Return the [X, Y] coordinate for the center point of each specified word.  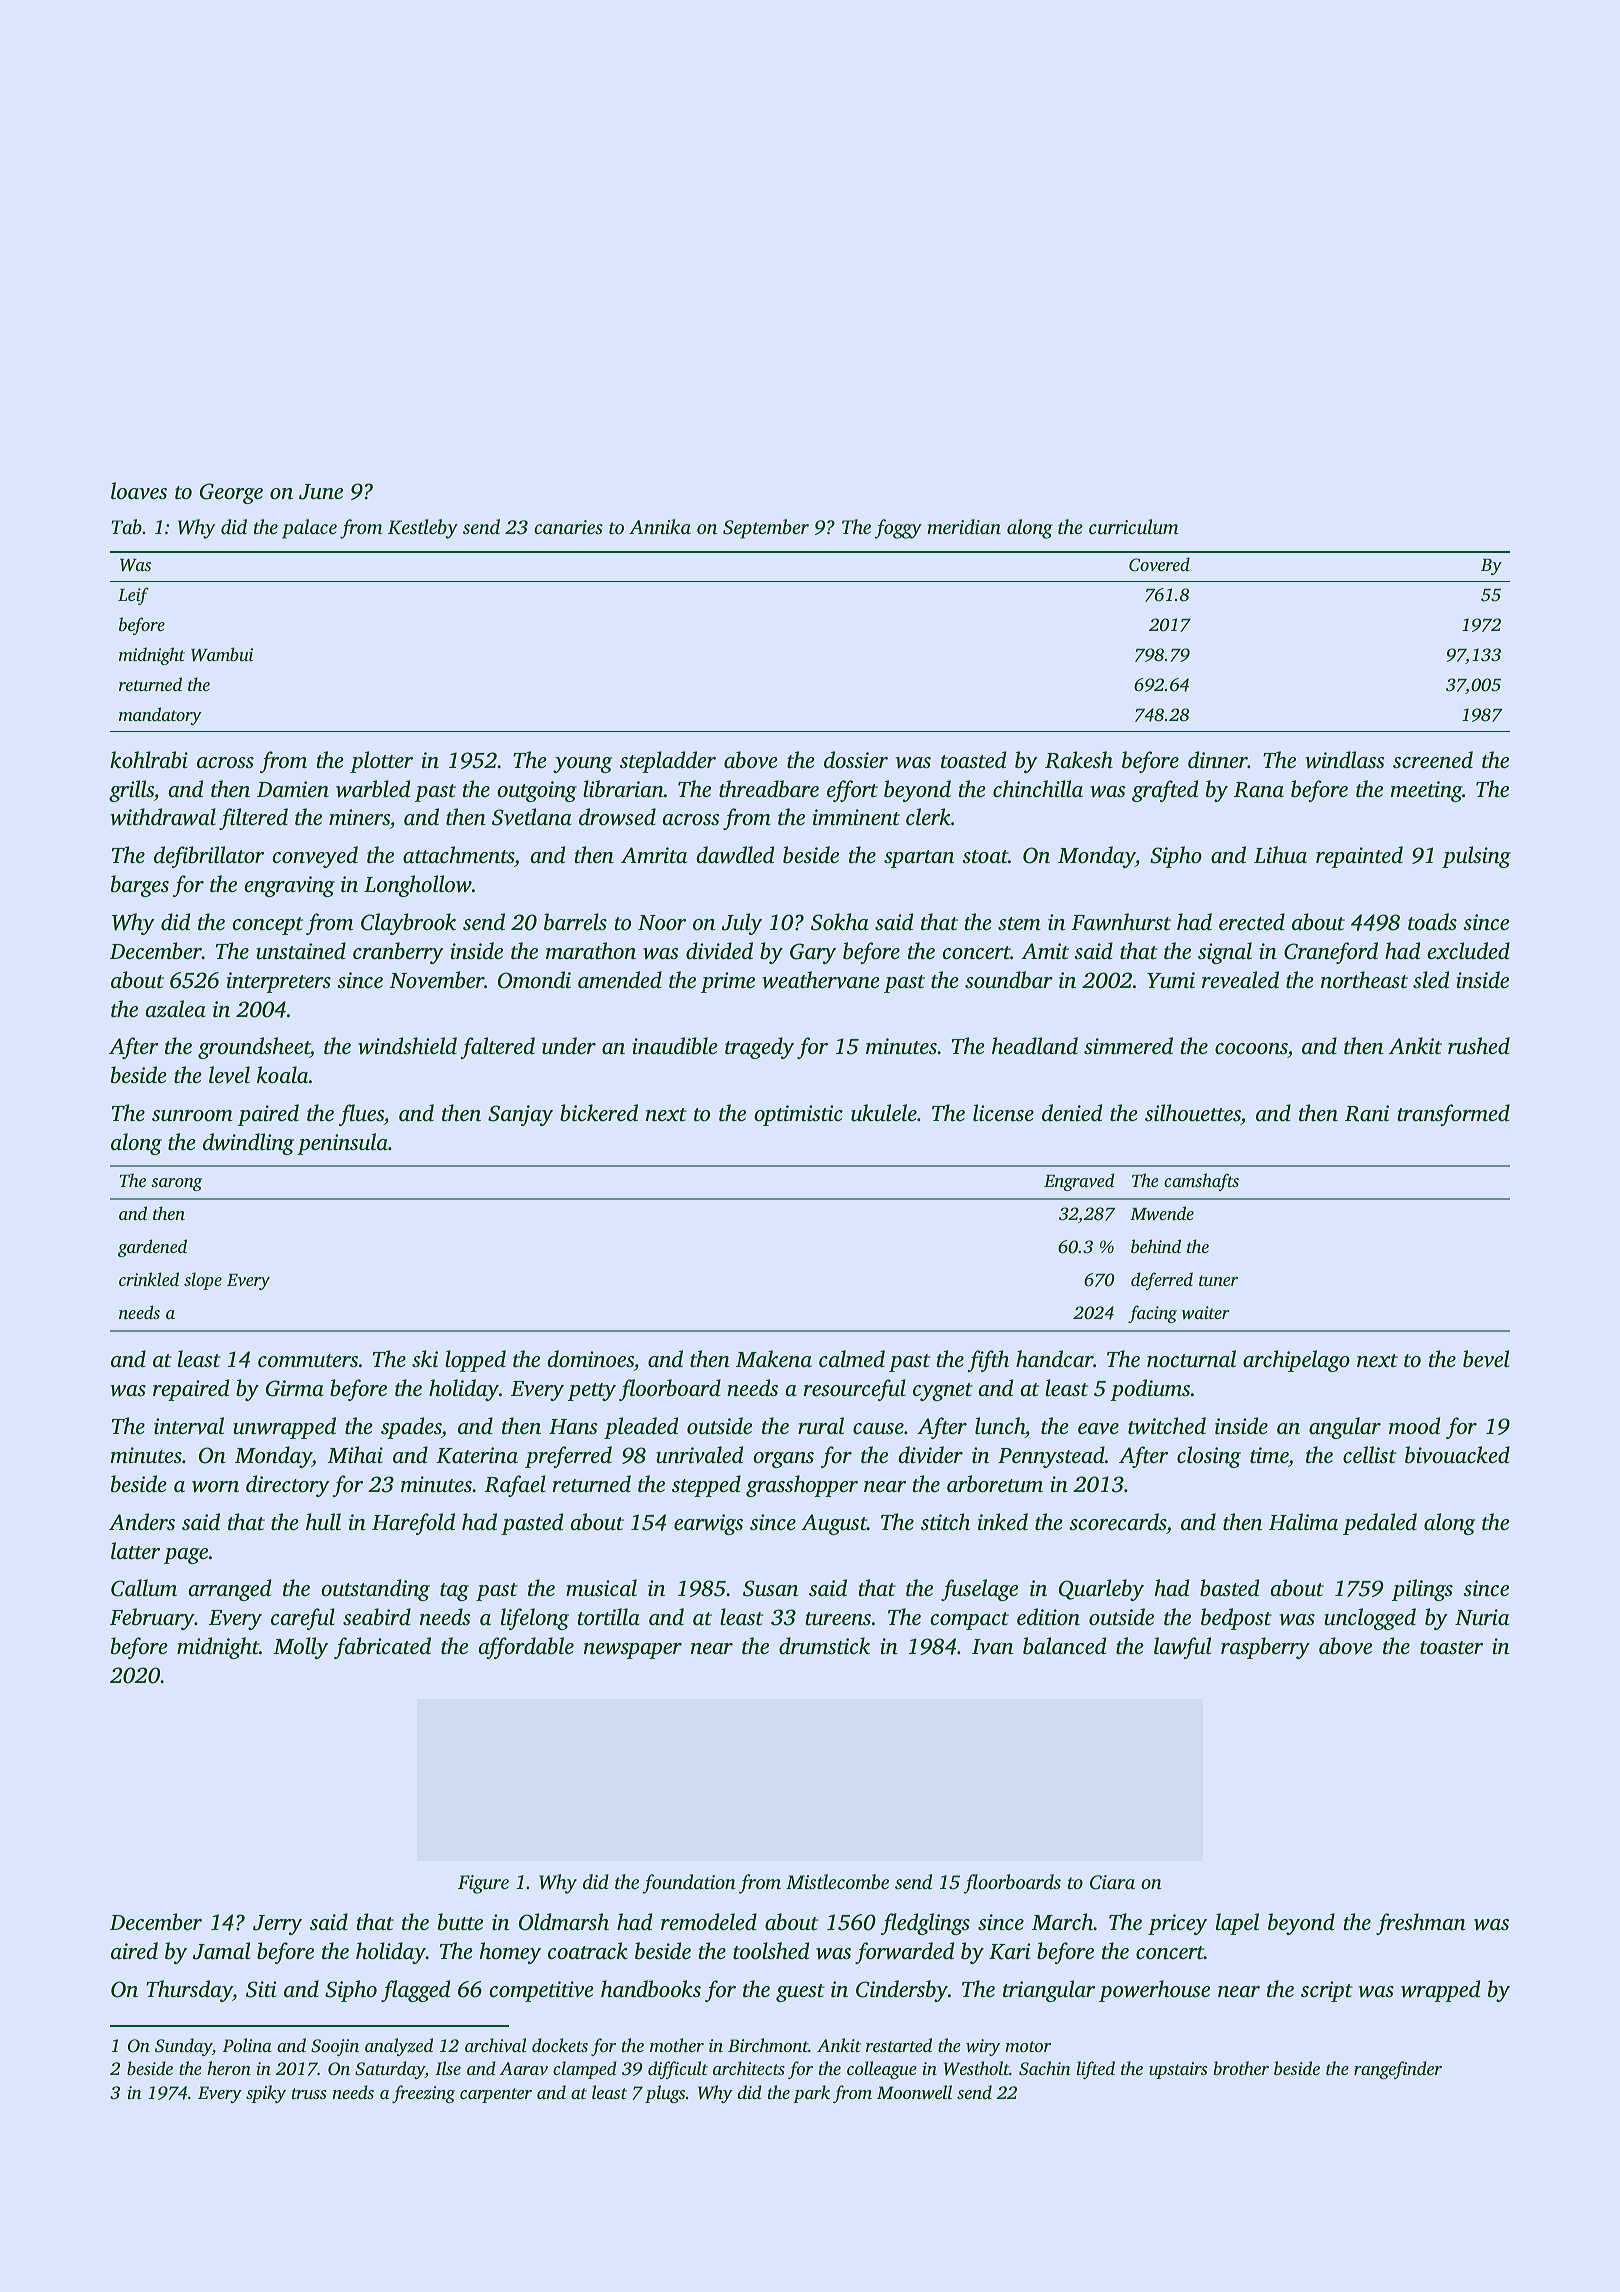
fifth [988, 1361]
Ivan [992, 1646]
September [766, 529]
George [231, 493]
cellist [1369, 1454]
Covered [1159, 564]
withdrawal [163, 817]
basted [1229, 1587]
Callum [144, 1588]
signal [1225, 953]
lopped [475, 1361]
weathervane [821, 980]
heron [229, 2068]
